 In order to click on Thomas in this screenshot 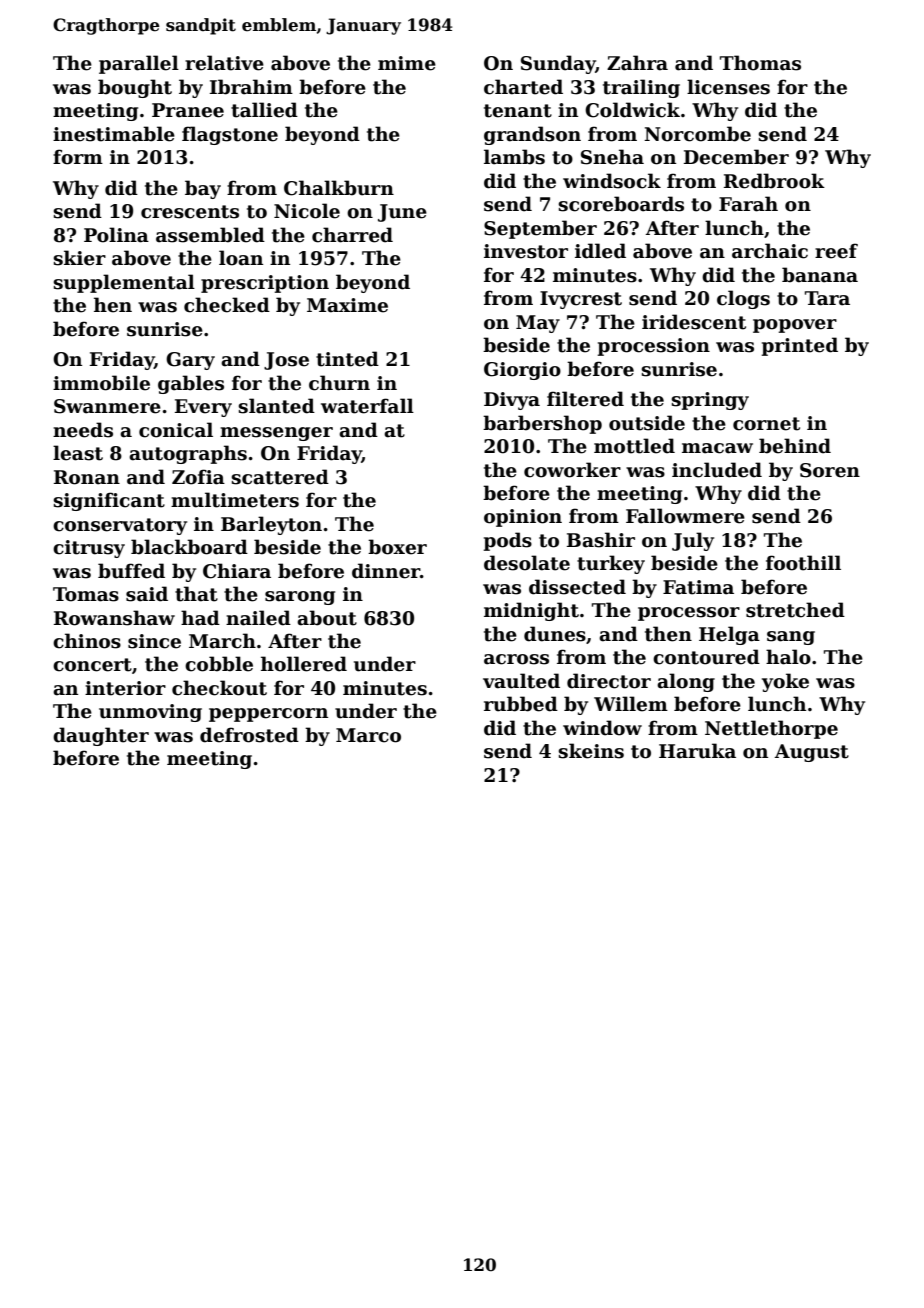, I will do `click(760, 63)`.
